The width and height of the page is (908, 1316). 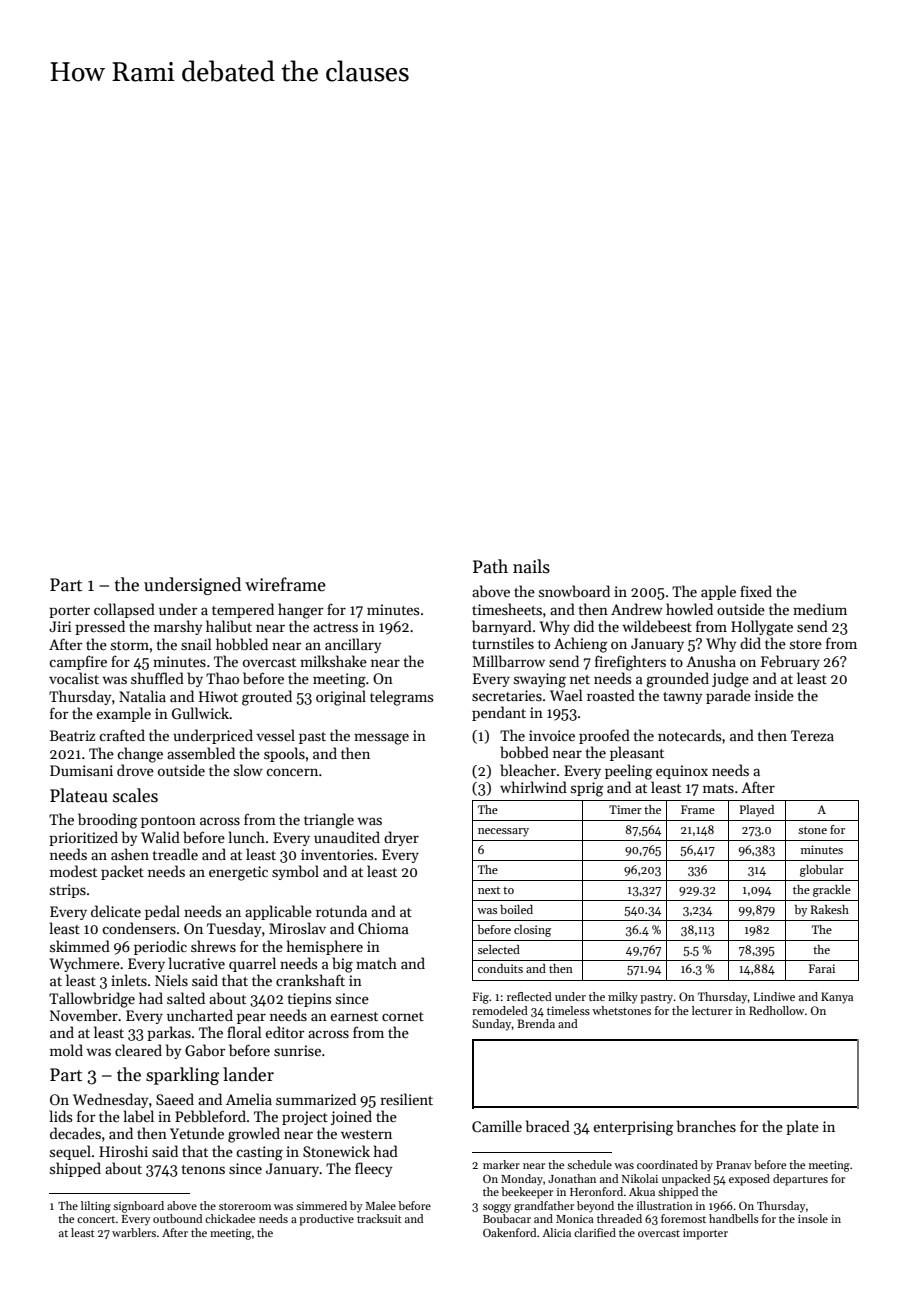 What do you see at coordinates (301, 611) in the page?
I see `hanger` at bounding box center [301, 611].
